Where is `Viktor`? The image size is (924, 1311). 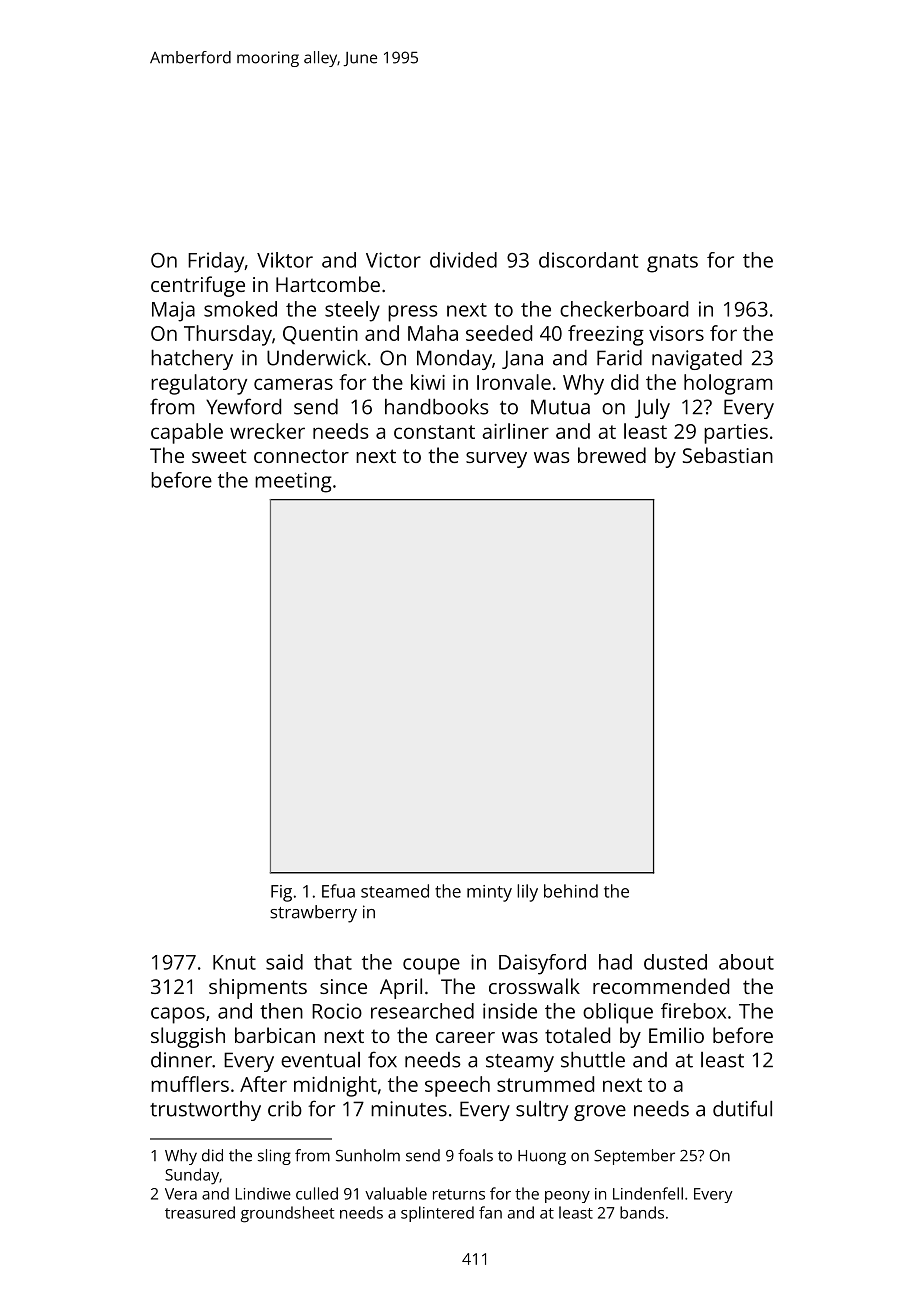 Viktor is located at coordinates (285, 260).
